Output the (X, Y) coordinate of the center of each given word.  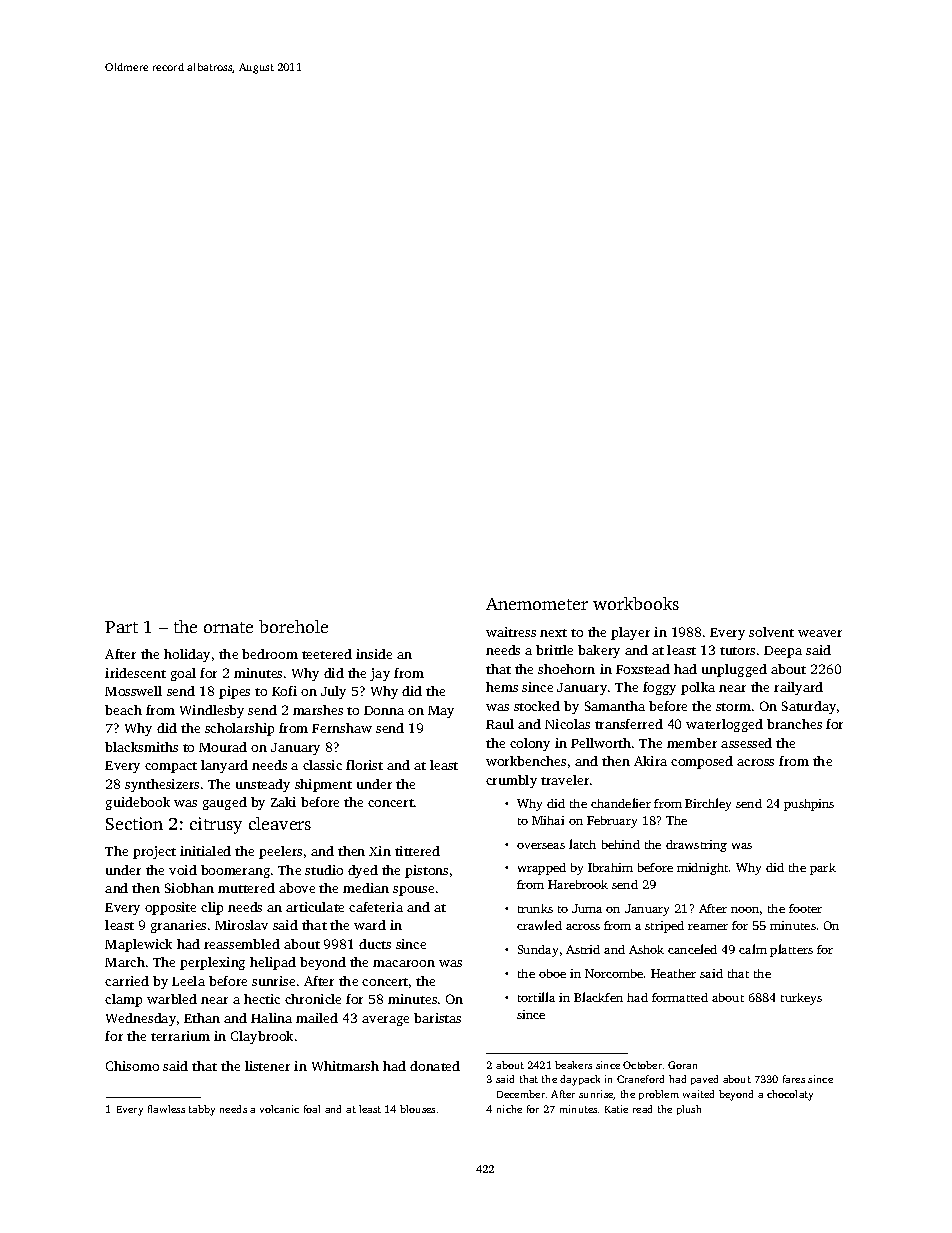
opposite (170, 908)
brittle (554, 650)
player (630, 633)
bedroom (270, 654)
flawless (166, 1109)
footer (805, 908)
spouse (413, 891)
